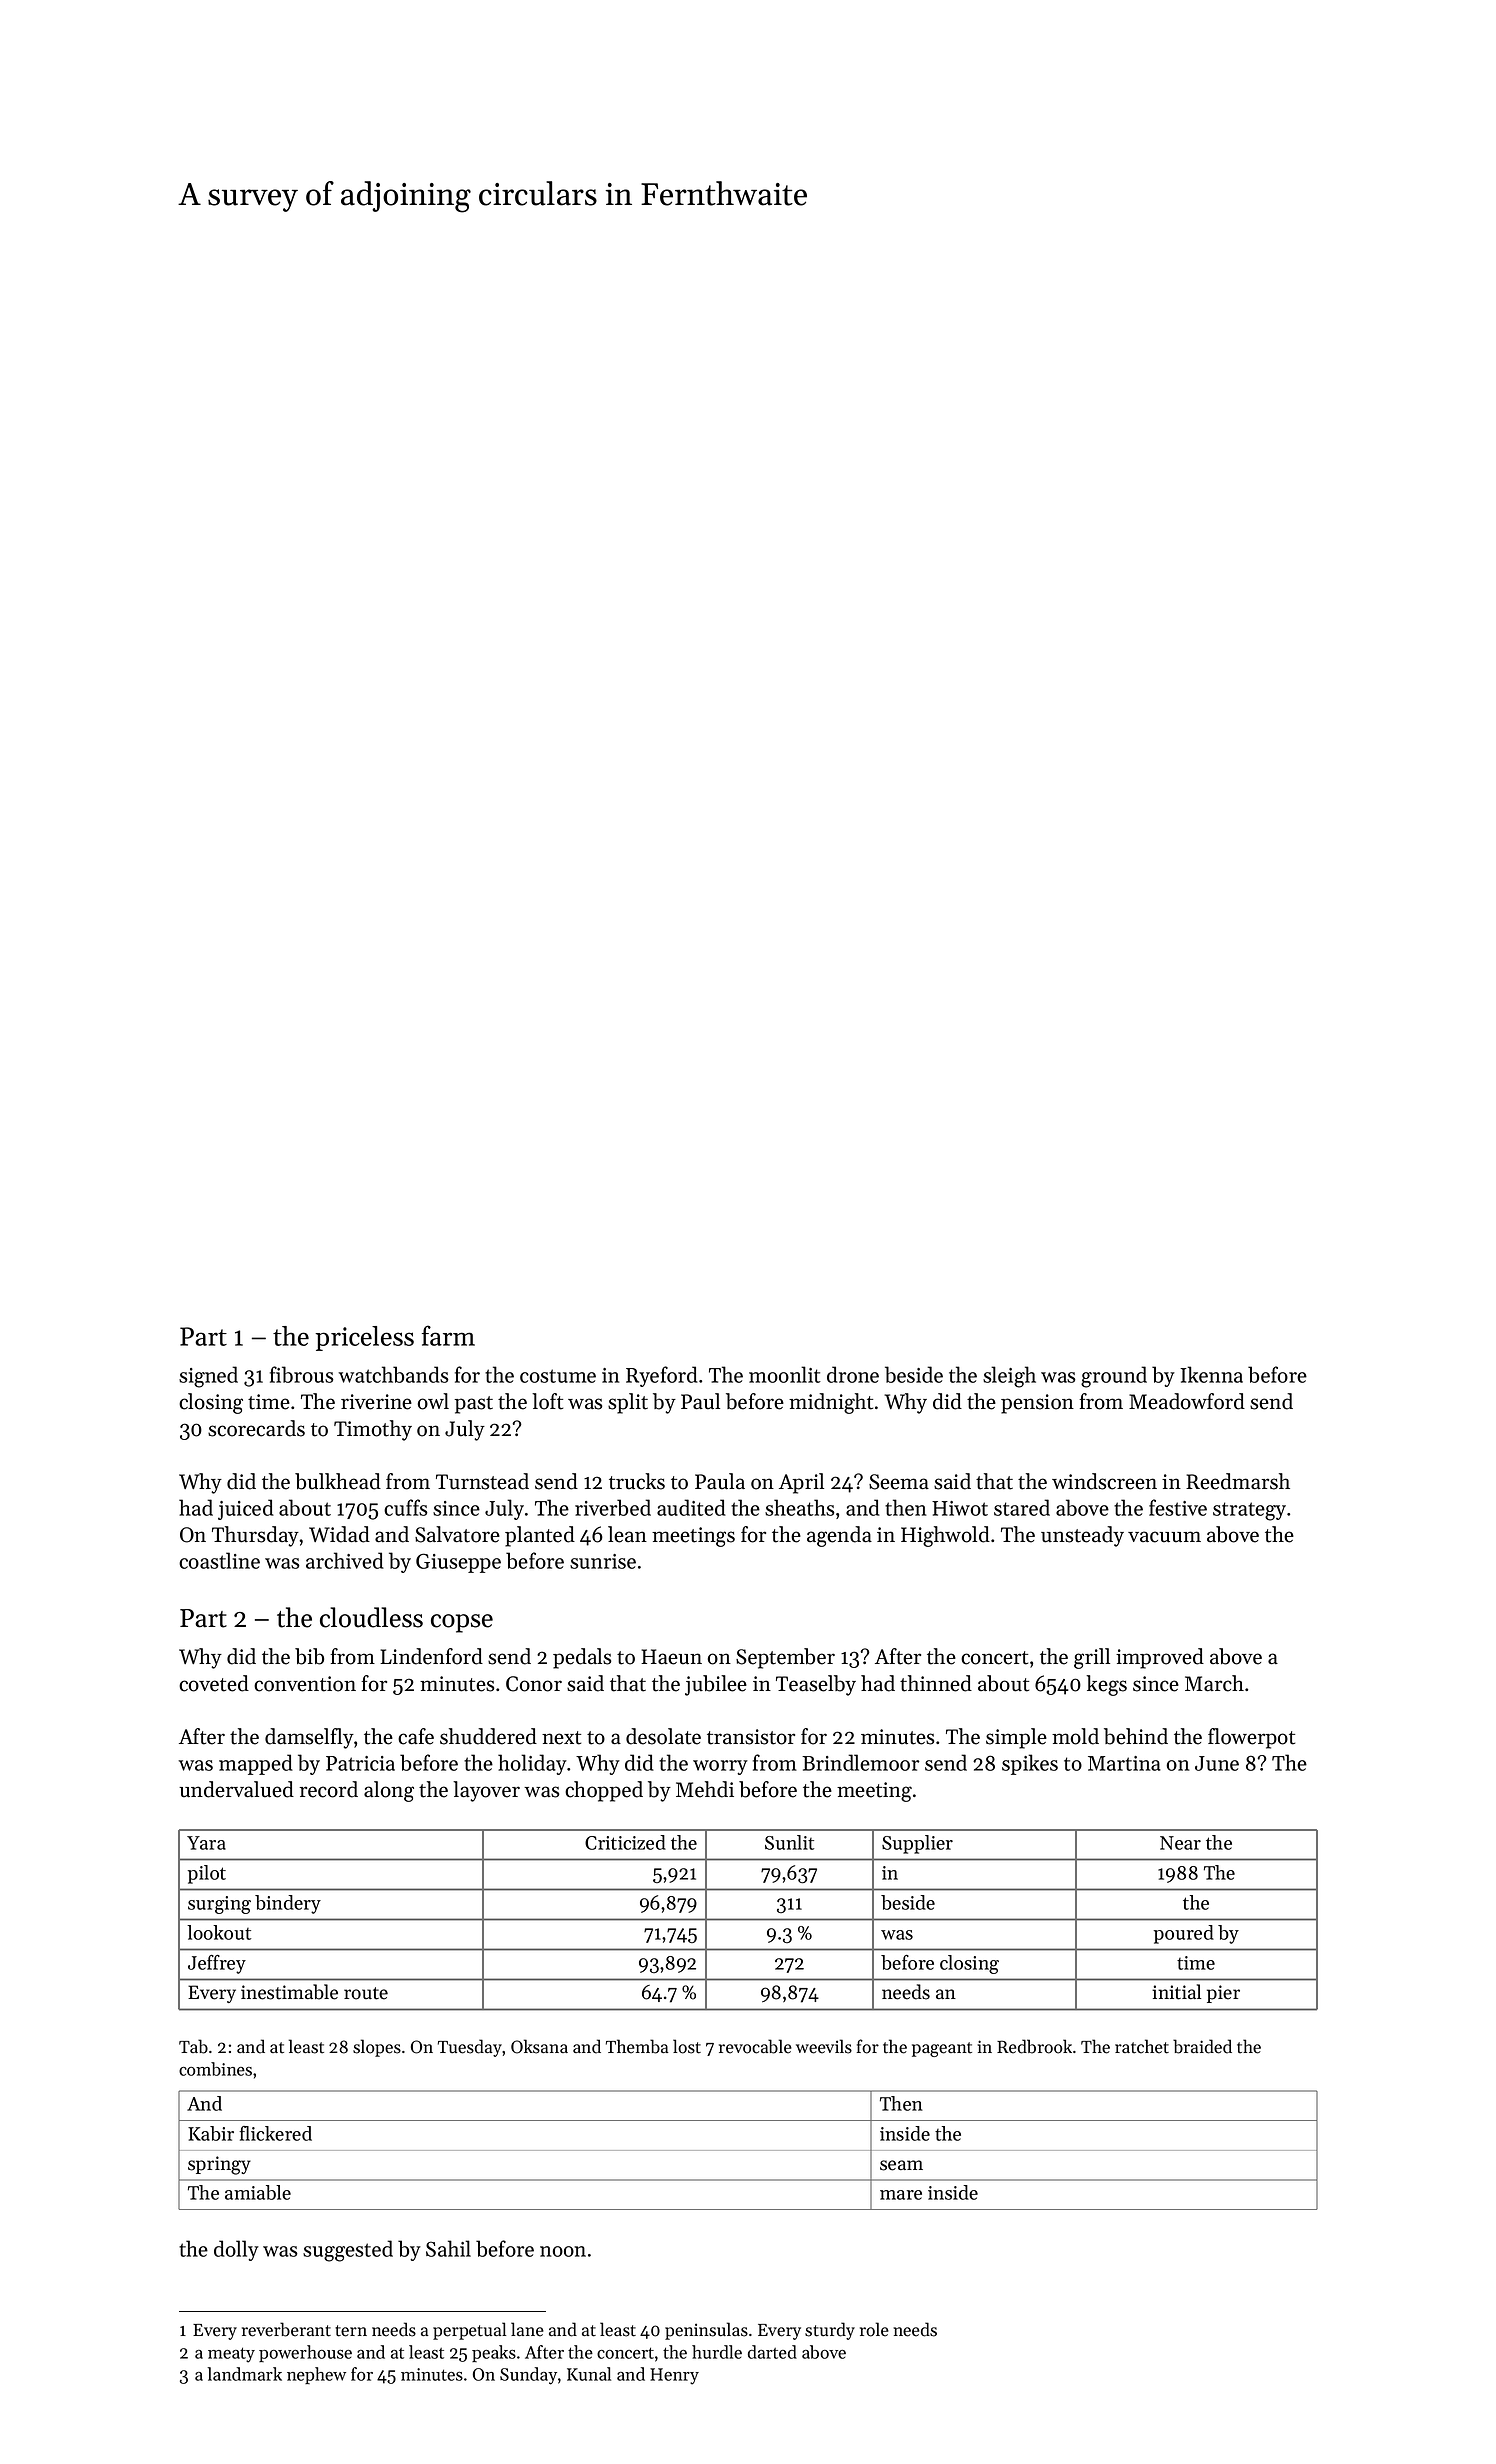 The image size is (1496, 2464). Describe the element at coordinates (275, 2133) in the screenshot. I see `flickered` at that location.
